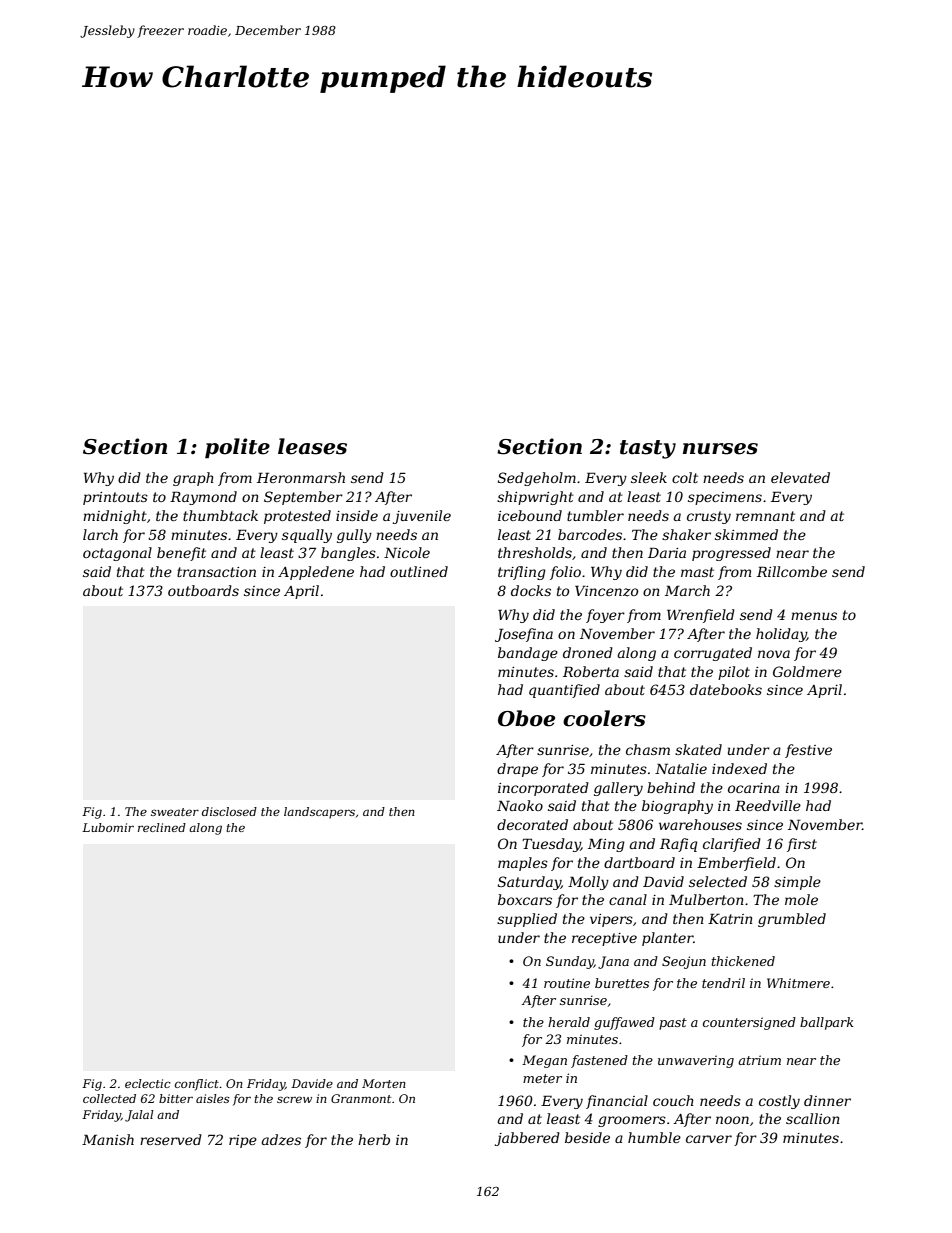  What do you see at coordinates (319, 813) in the screenshot?
I see `landscapers` at bounding box center [319, 813].
